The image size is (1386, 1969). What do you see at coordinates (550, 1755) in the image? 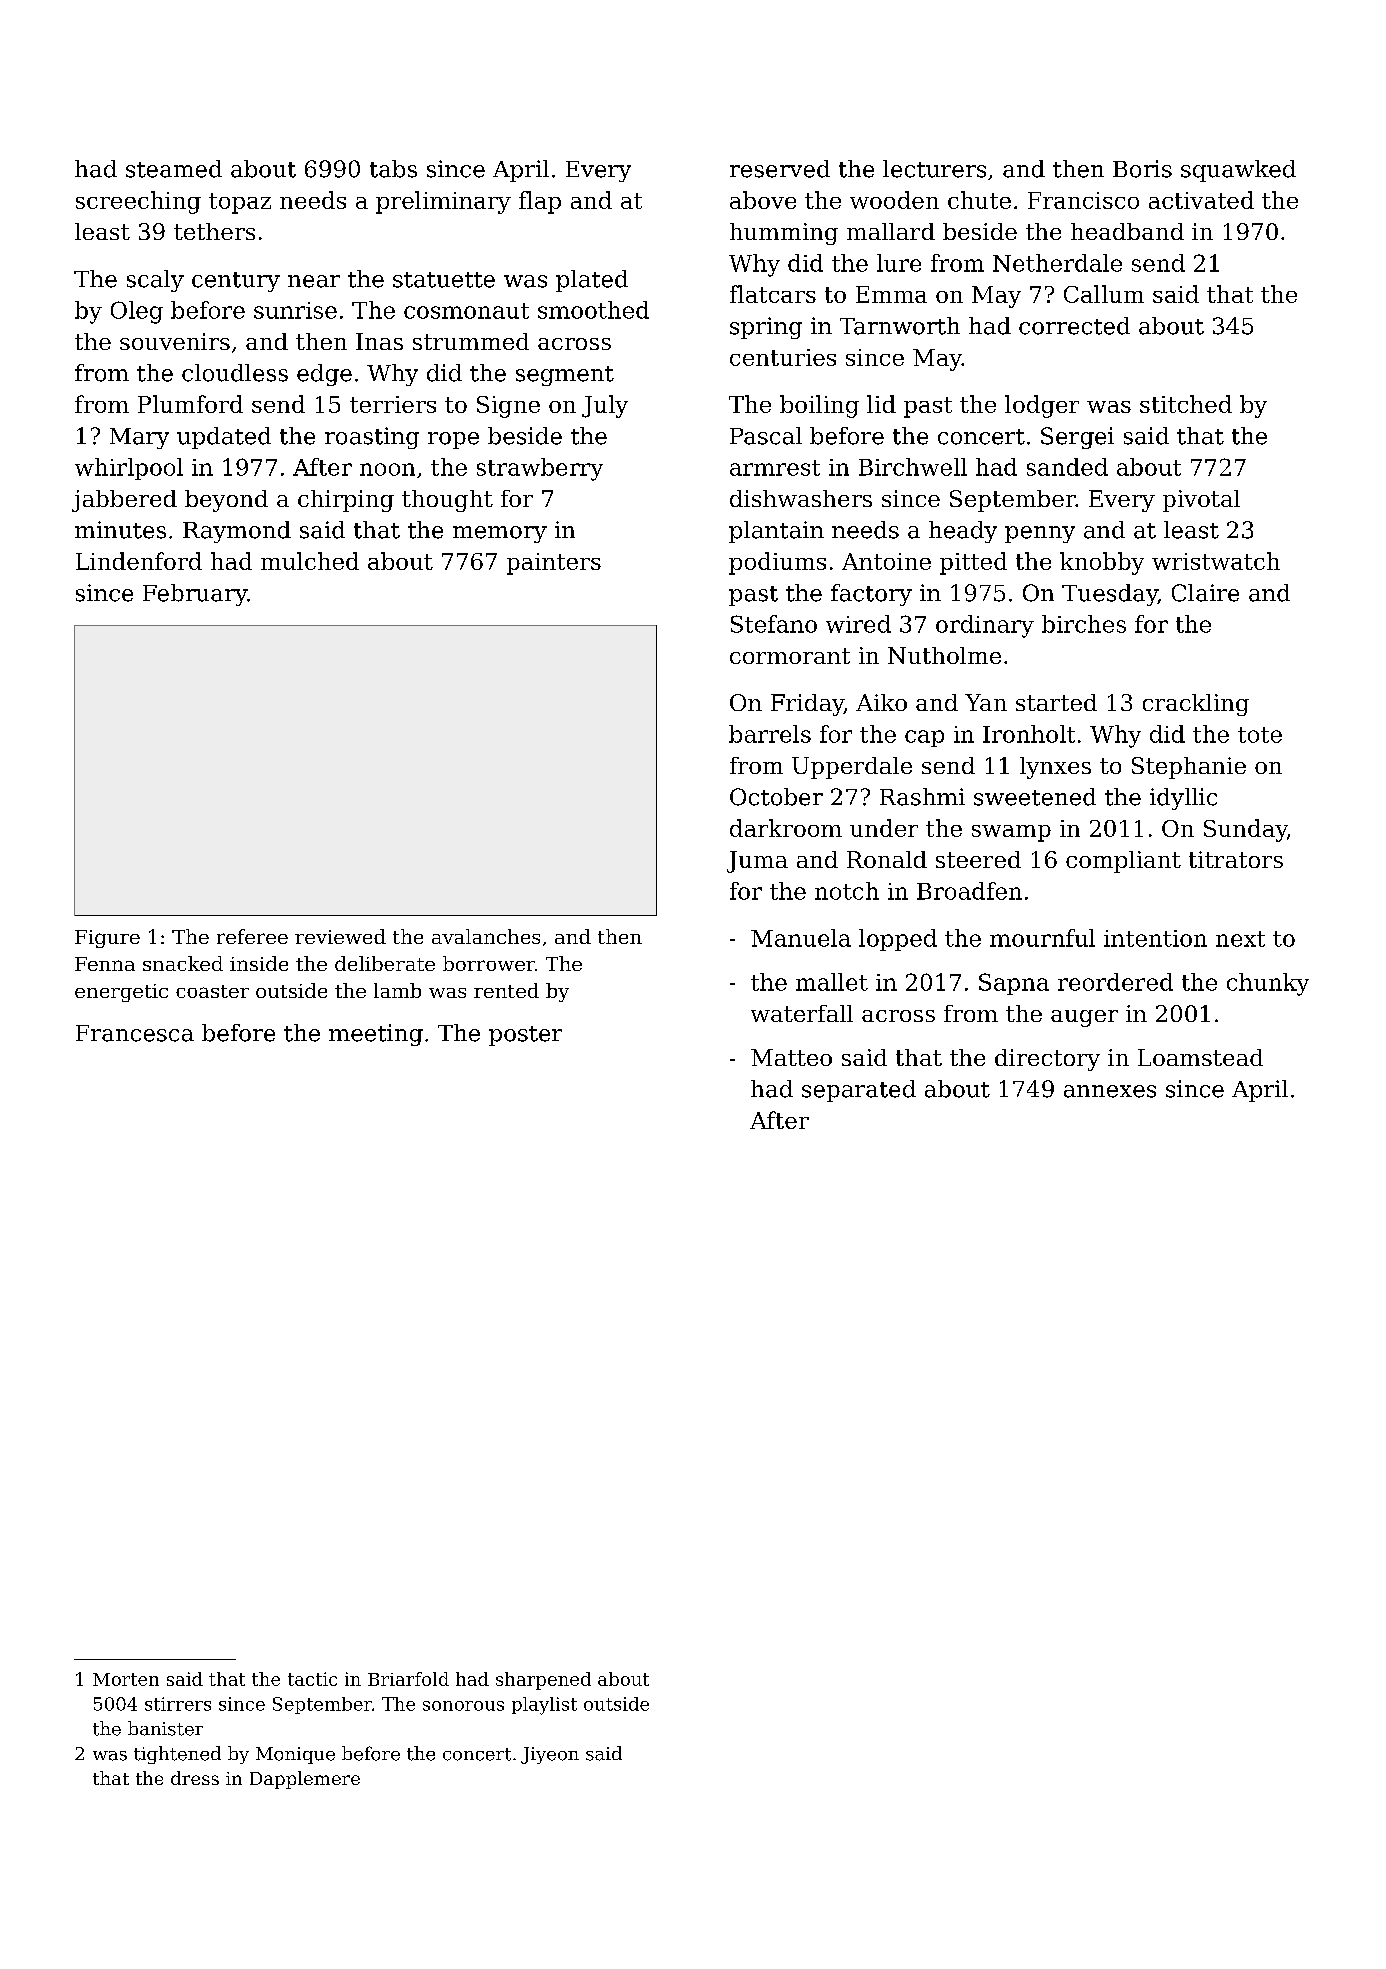
I see `Jiyeon` at bounding box center [550, 1755].
